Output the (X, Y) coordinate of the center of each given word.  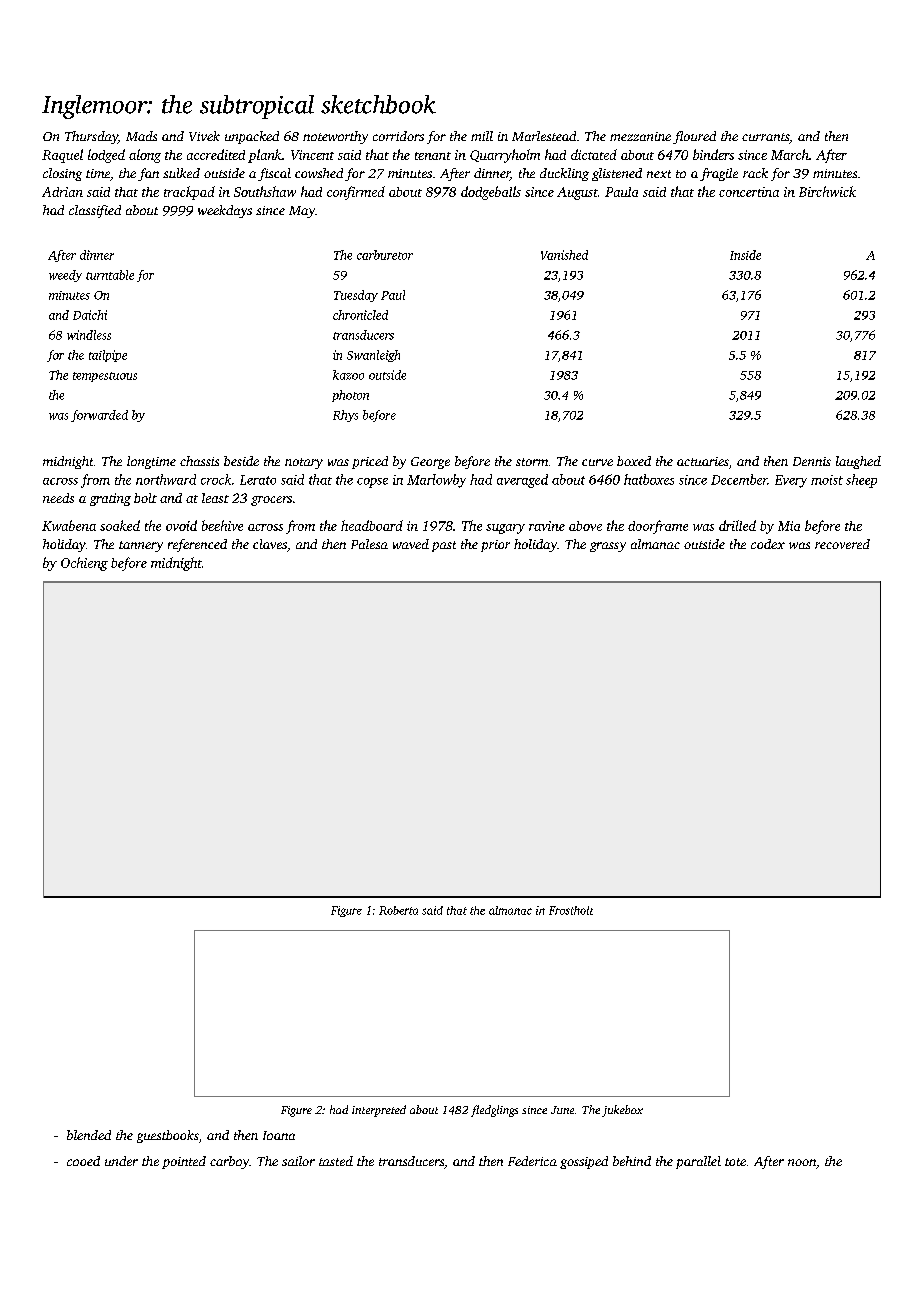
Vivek (204, 136)
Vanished (564, 255)
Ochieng (84, 564)
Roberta (398, 910)
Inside (745, 255)
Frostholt (571, 910)
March (790, 154)
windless (89, 335)
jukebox (622, 1111)
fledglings (494, 1111)
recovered (842, 544)
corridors (398, 136)
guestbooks (168, 1136)
